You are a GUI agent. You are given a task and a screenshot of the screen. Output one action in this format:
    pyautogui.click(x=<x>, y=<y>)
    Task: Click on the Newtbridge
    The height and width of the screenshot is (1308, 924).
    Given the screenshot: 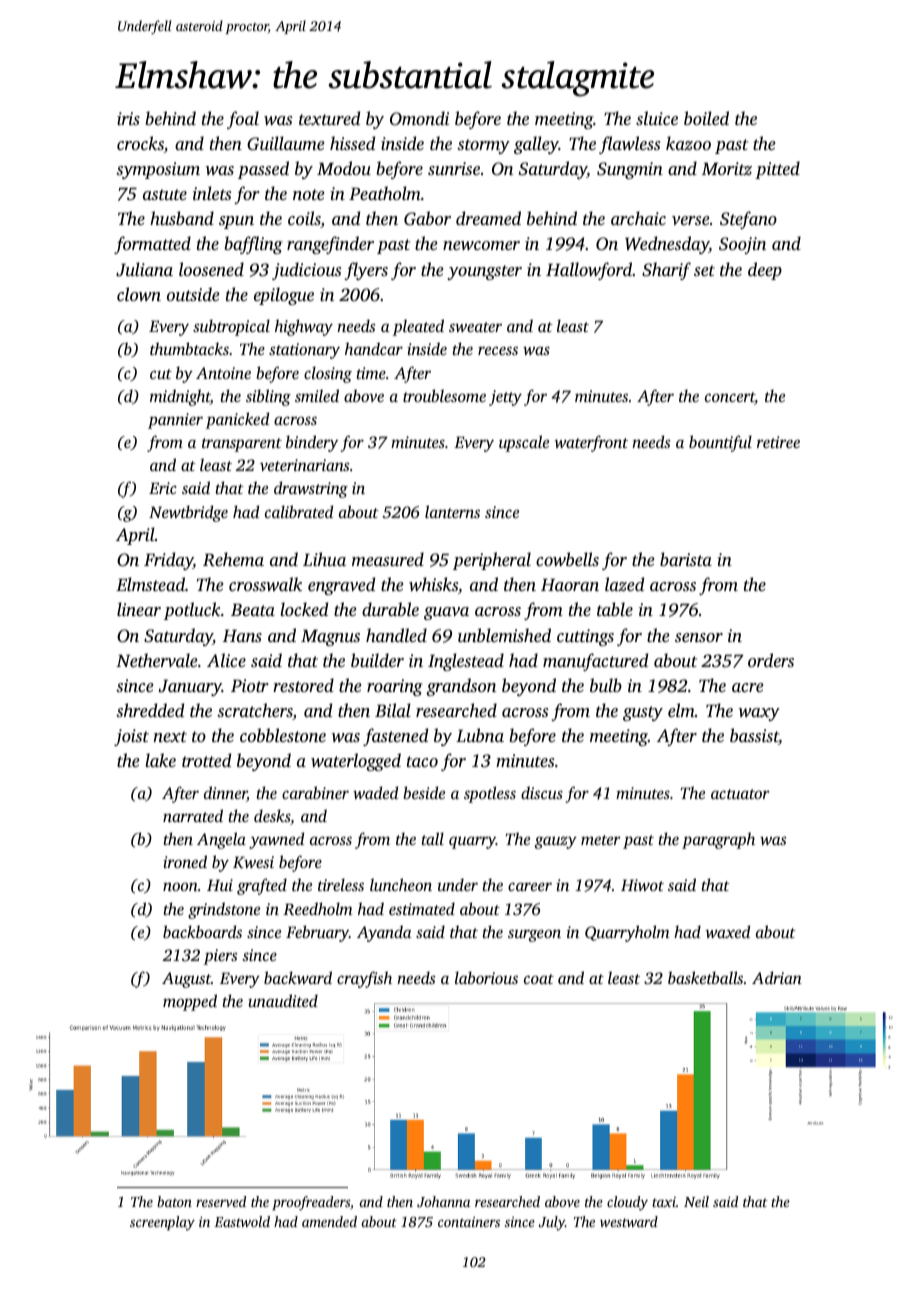 What is the action you would take?
    pyautogui.click(x=188, y=513)
